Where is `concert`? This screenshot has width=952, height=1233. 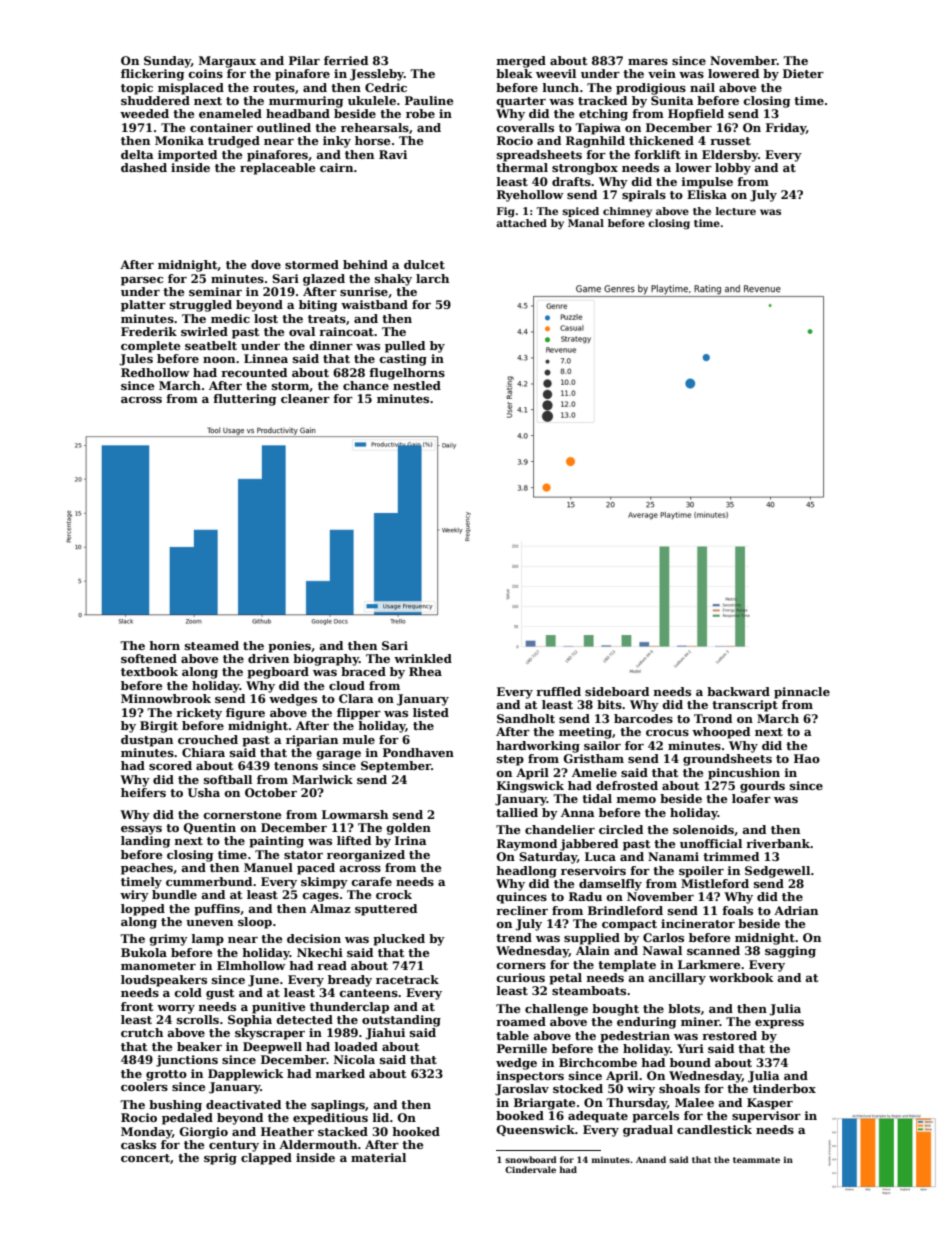 concert is located at coordinates (145, 1158).
